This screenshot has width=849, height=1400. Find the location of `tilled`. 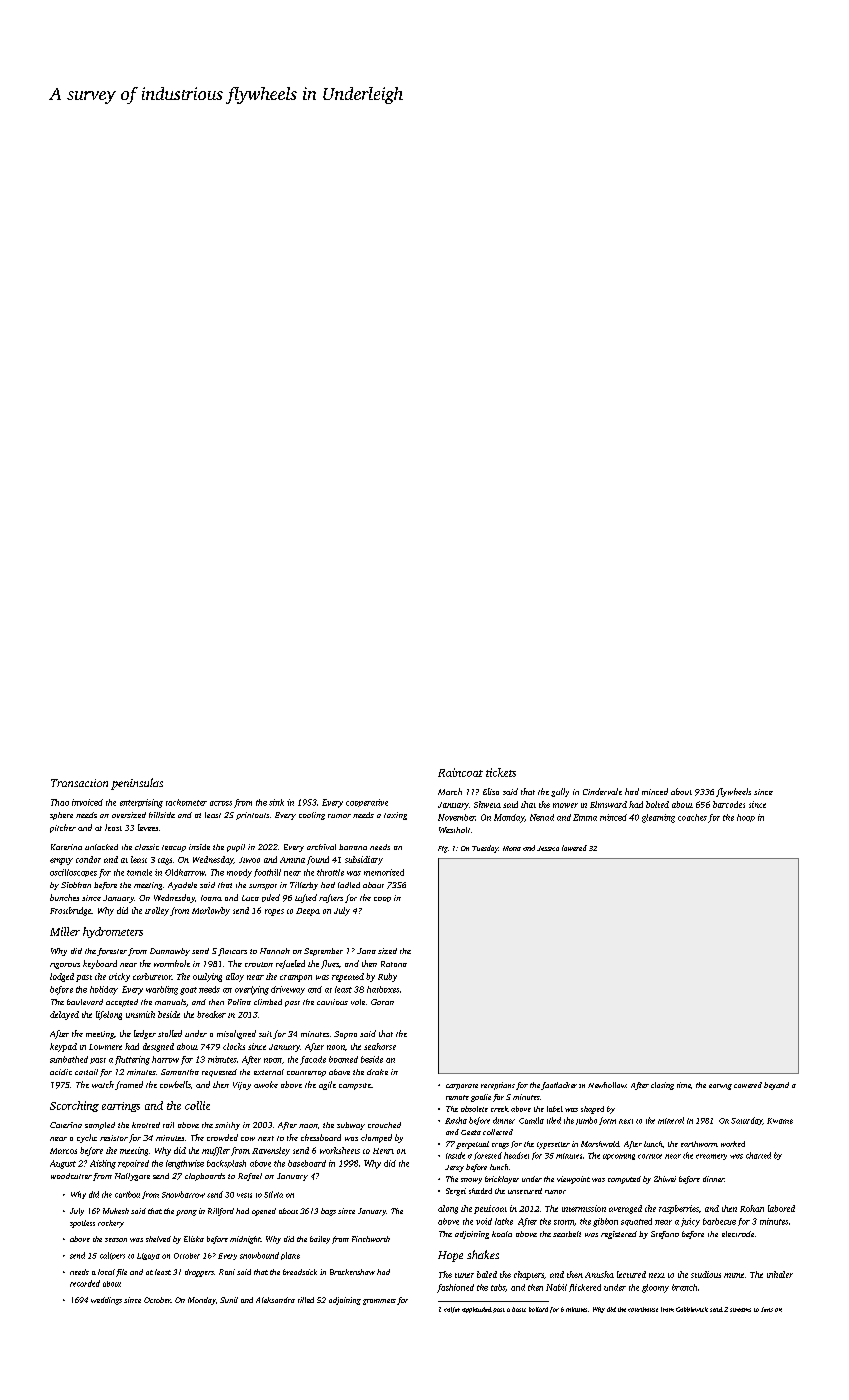

tilled is located at coordinates (306, 1300).
